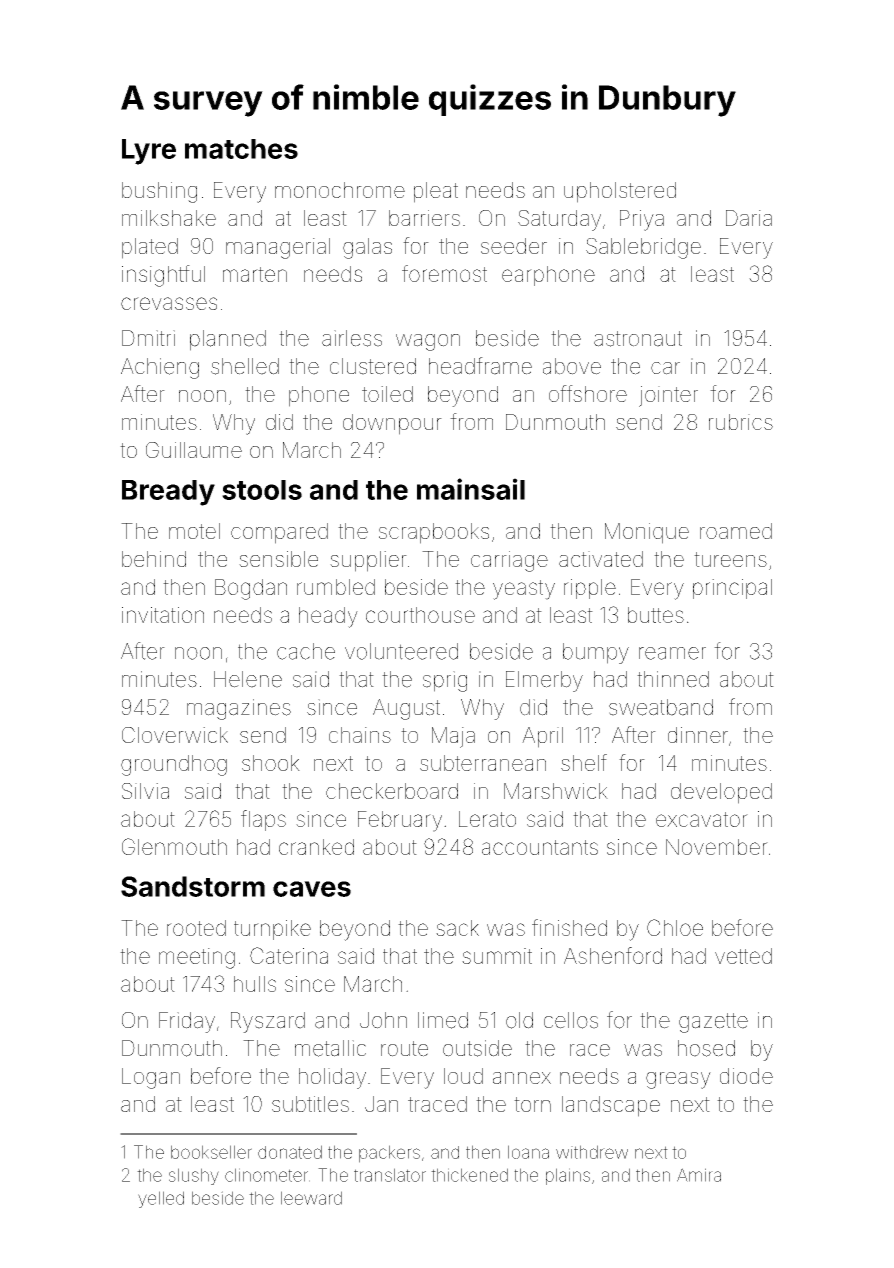  I want to click on shelf, so click(584, 762).
